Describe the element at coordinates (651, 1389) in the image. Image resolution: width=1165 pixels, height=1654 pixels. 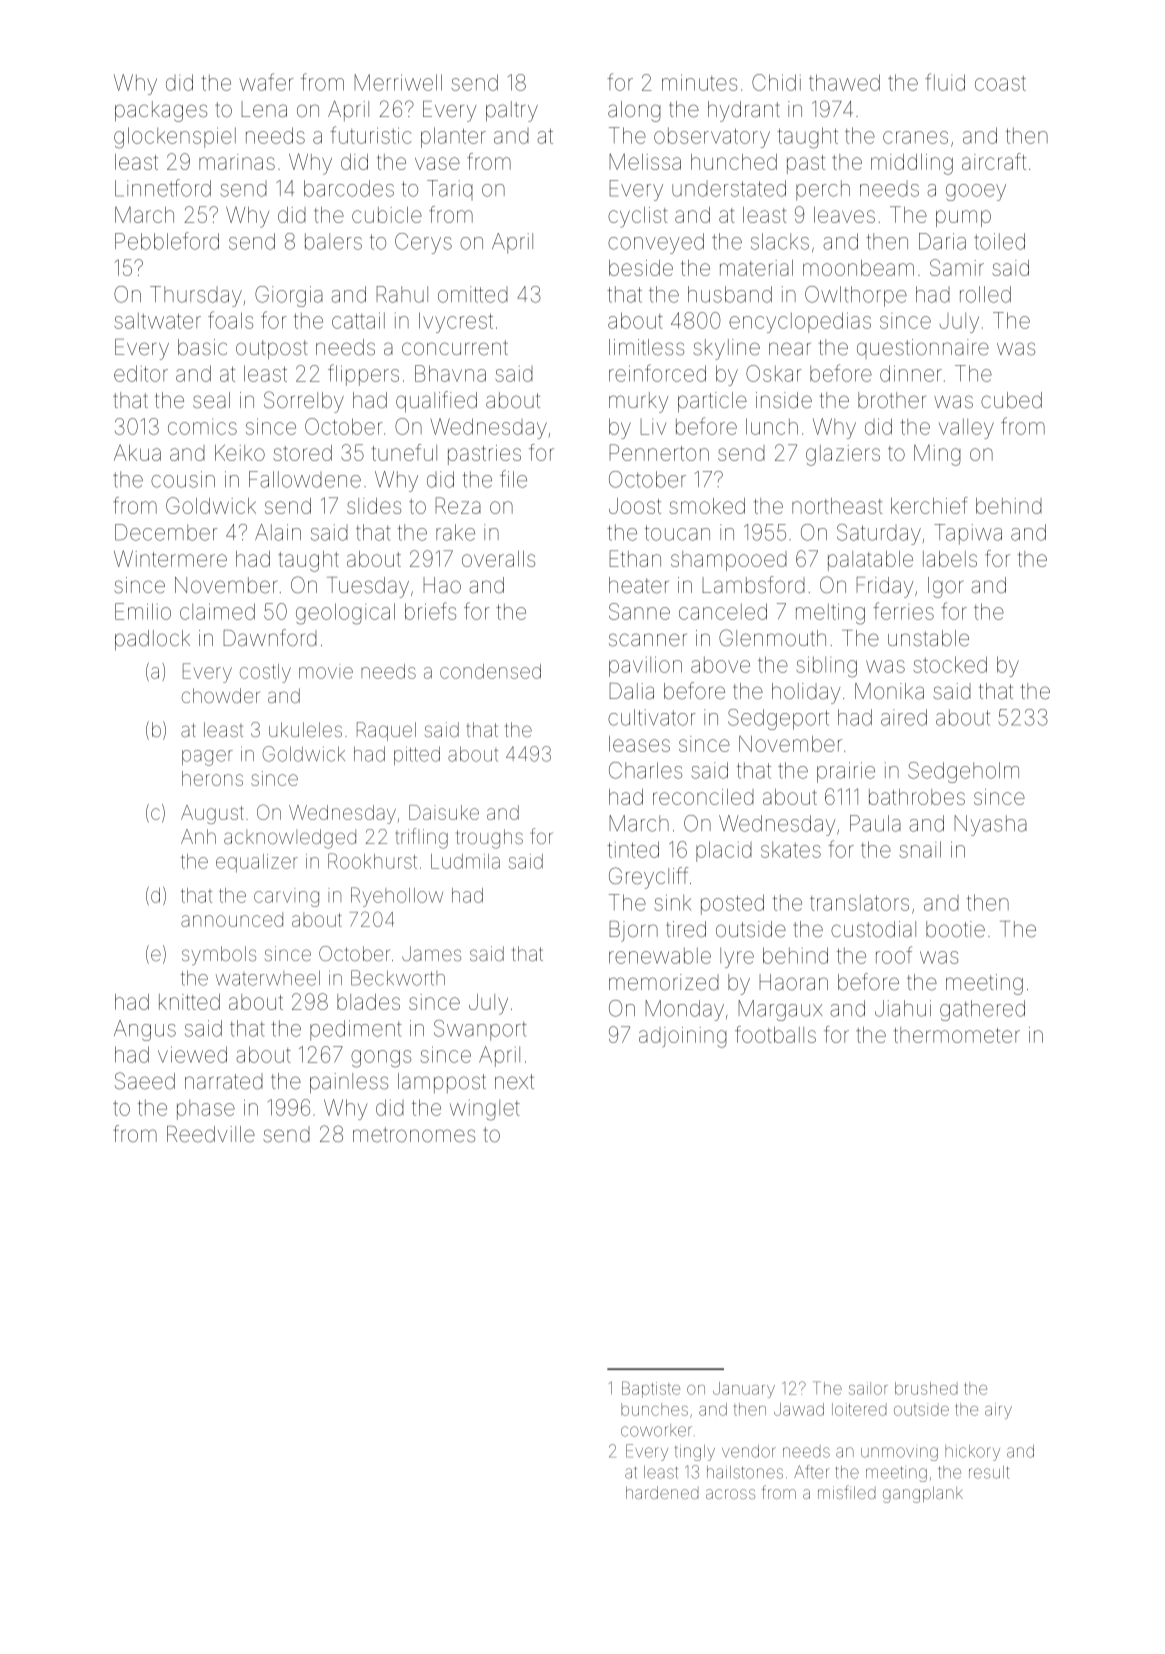
I see `Baptiste` at that location.
